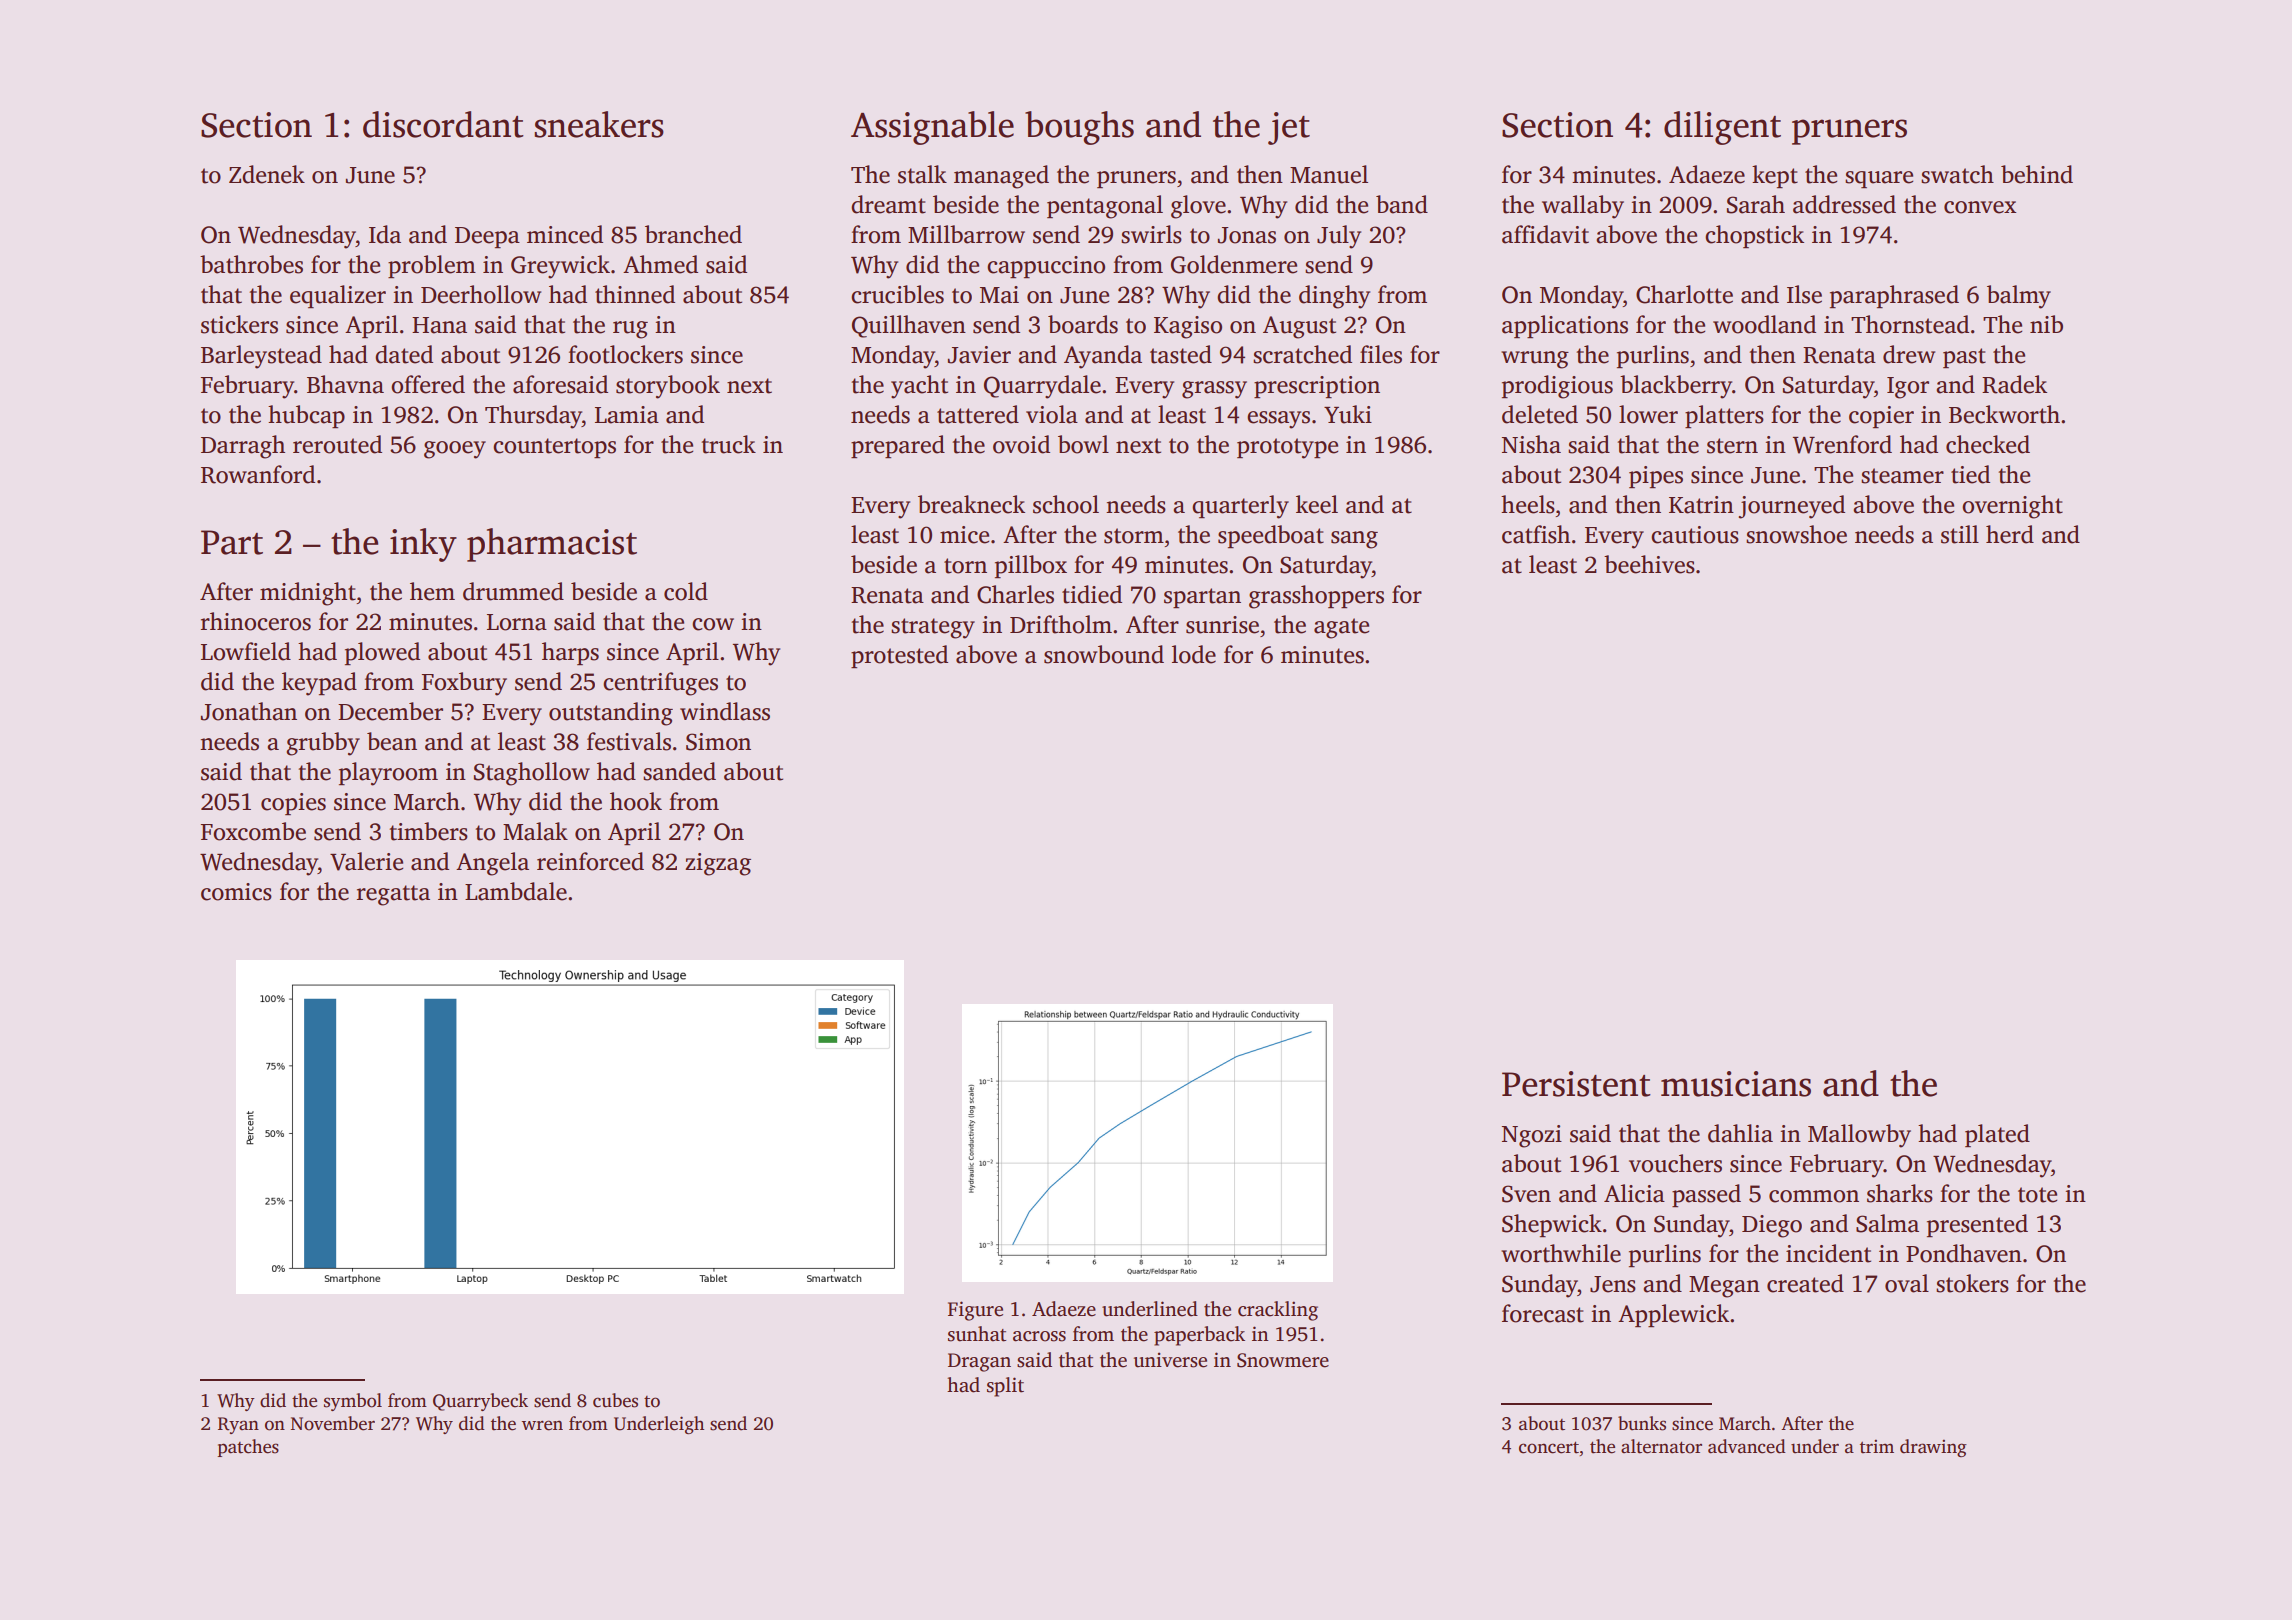 The image size is (2292, 1620). What do you see at coordinates (248, 1448) in the image?
I see `patches` at bounding box center [248, 1448].
